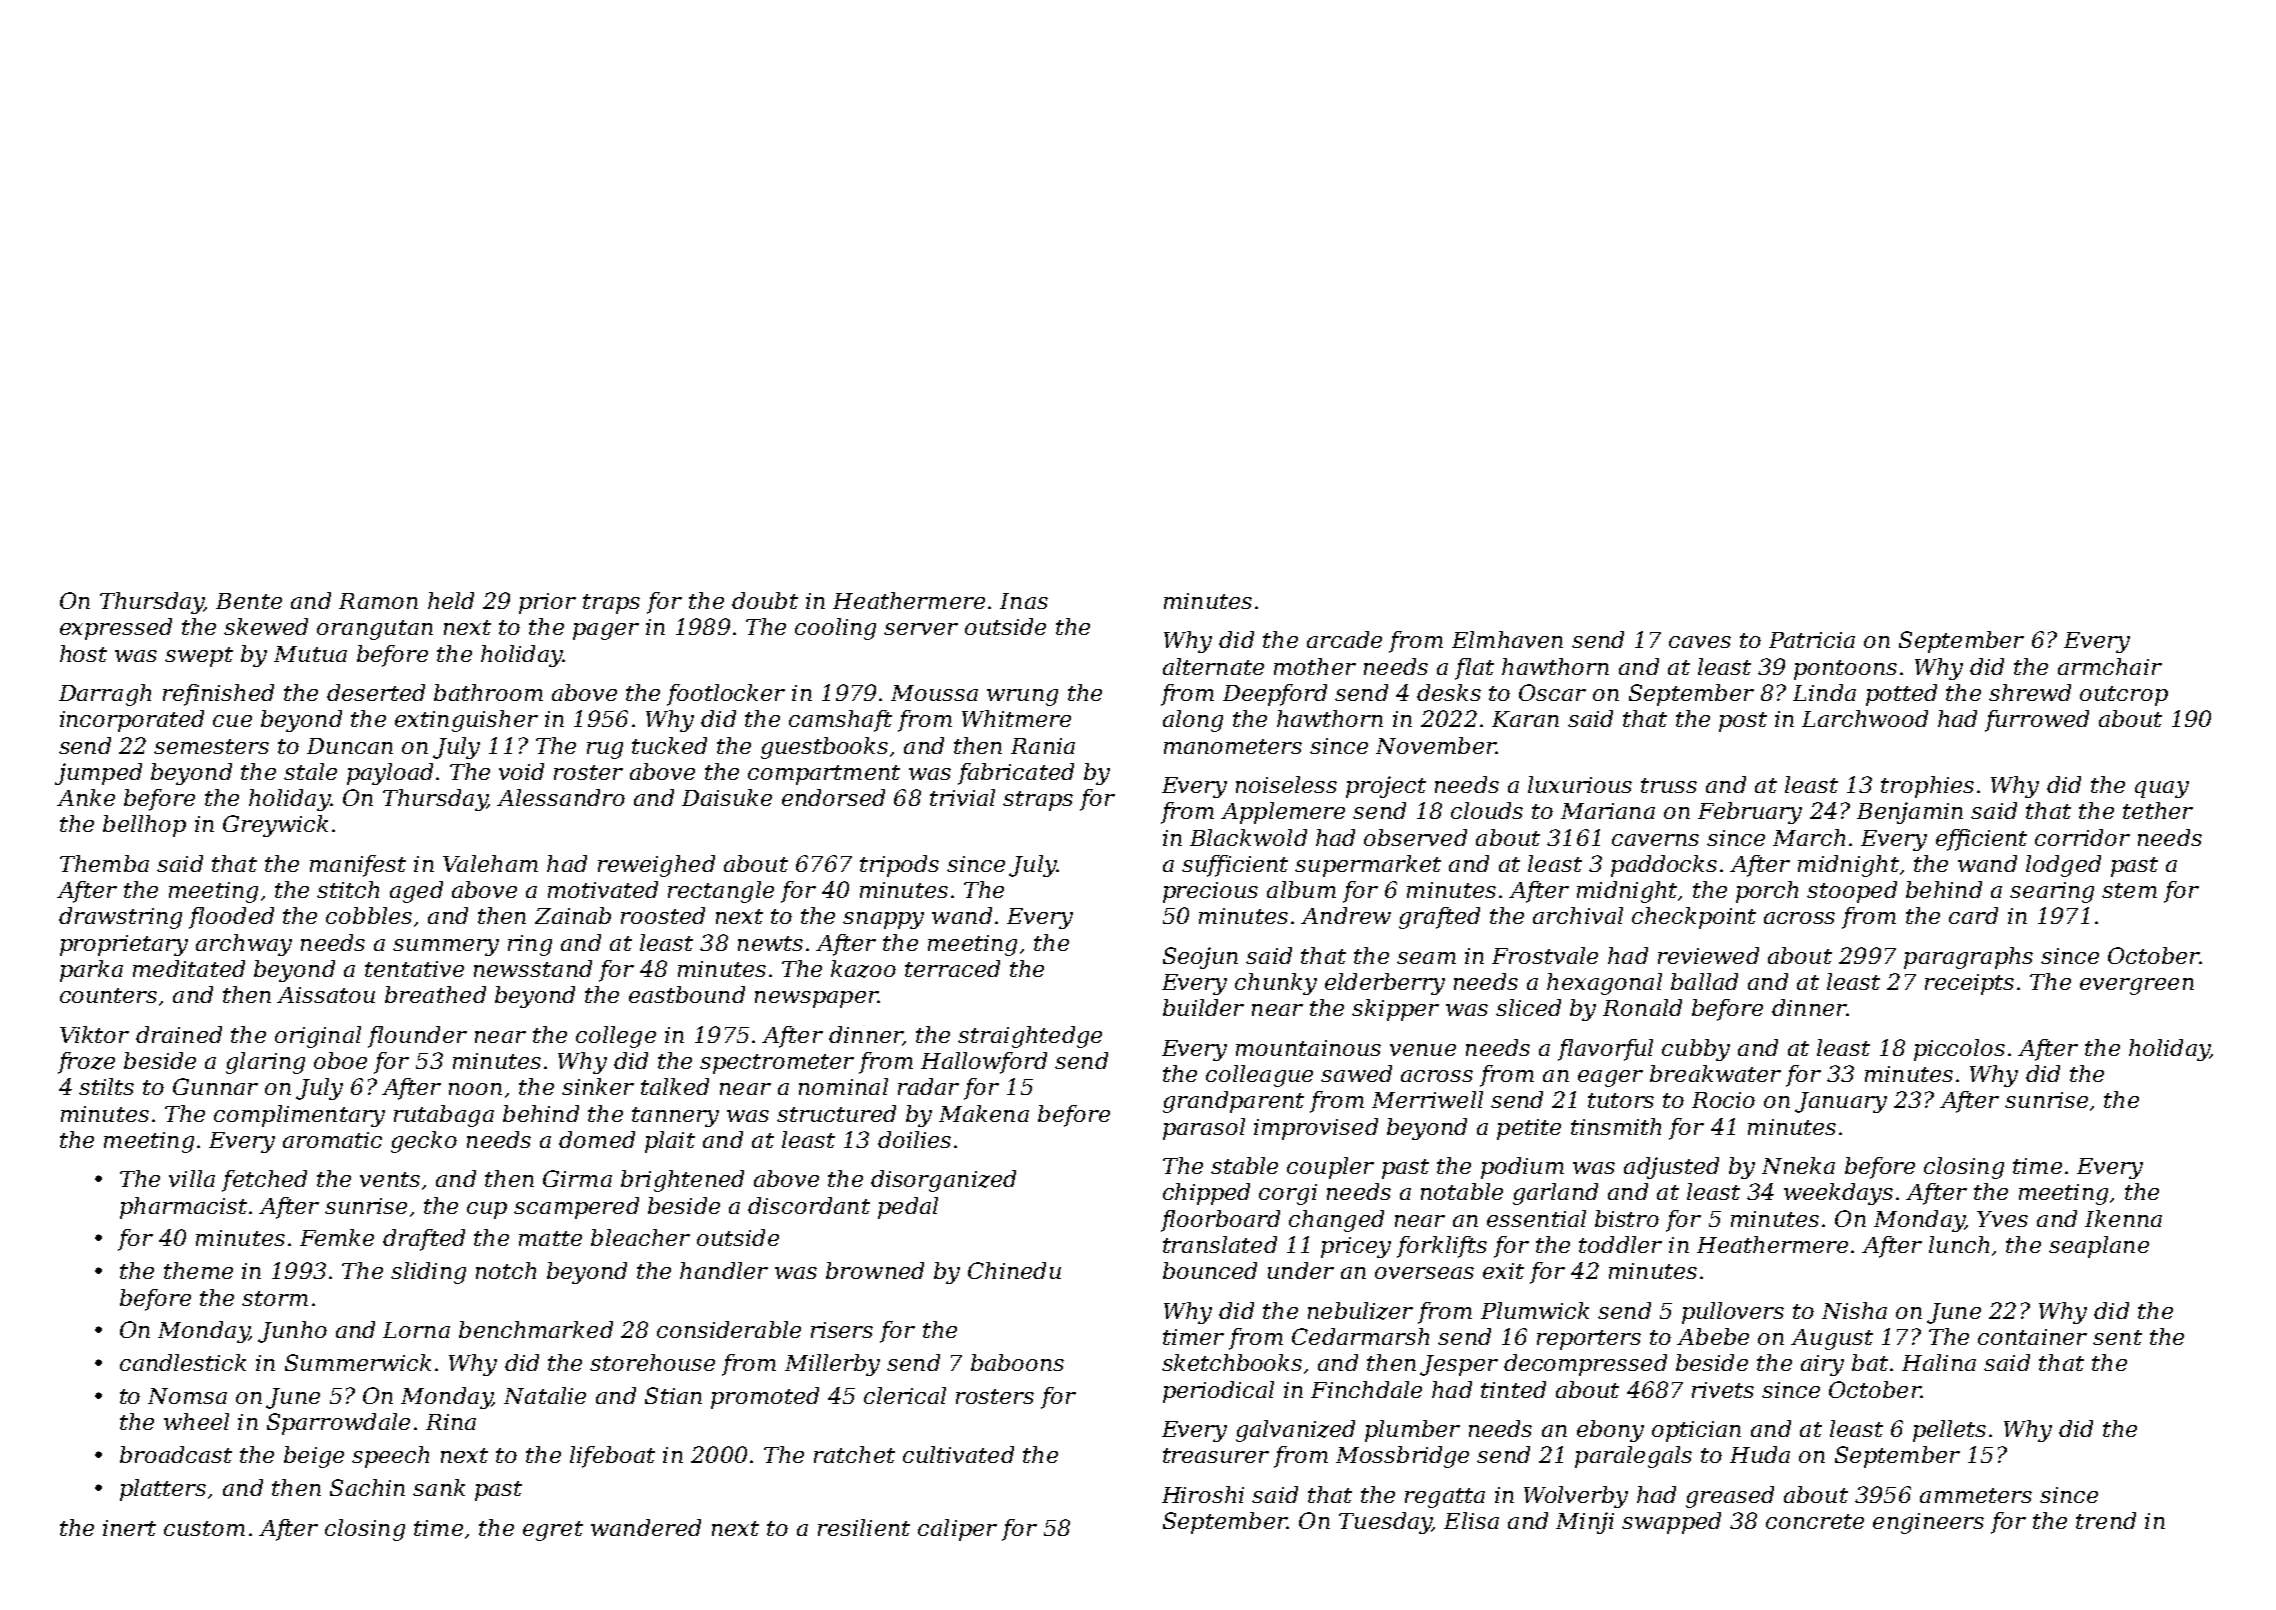 The width and height of the screenshot is (2276, 1610). I want to click on alternate, so click(1213, 666).
